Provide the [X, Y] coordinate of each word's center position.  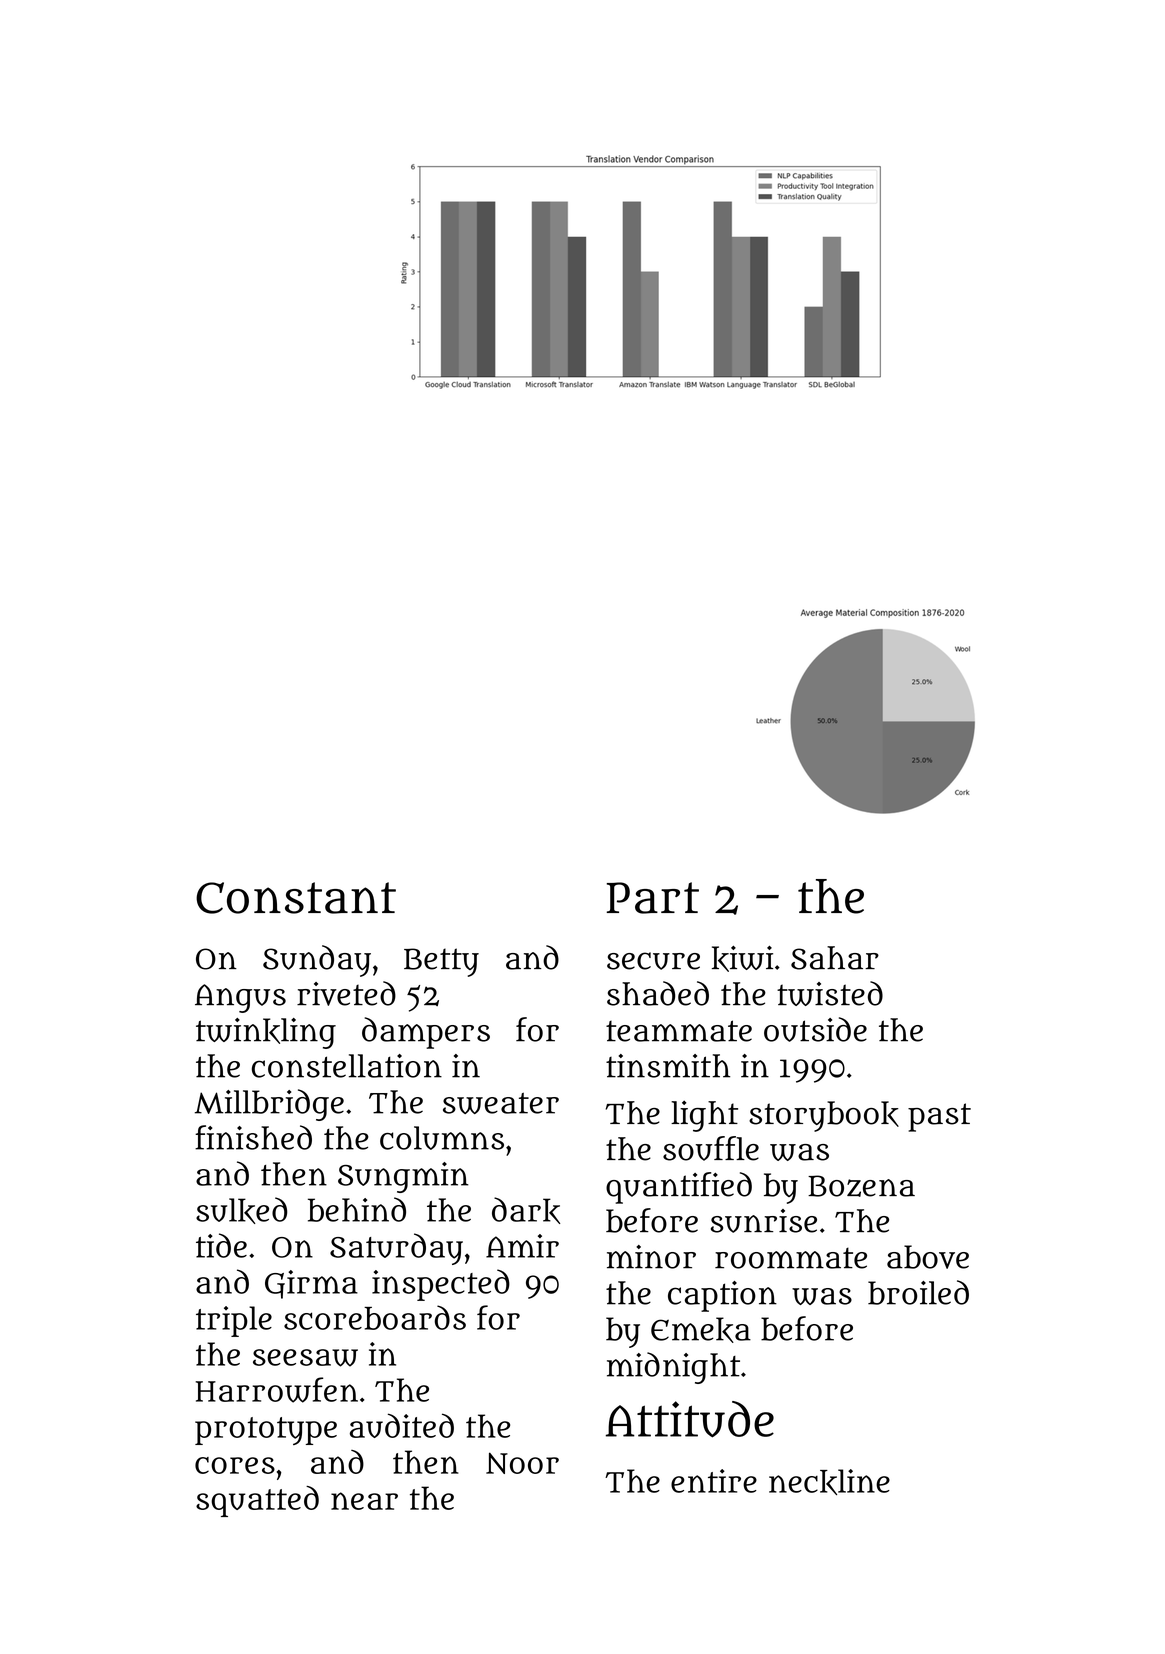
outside [815, 1029]
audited [402, 1425]
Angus [240, 998]
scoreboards [375, 1317]
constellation [347, 1066]
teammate [679, 1031]
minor [651, 1257]
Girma [311, 1284]
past [939, 1117]
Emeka [701, 1330]
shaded [658, 993]
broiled [918, 1292]
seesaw [305, 1358]
